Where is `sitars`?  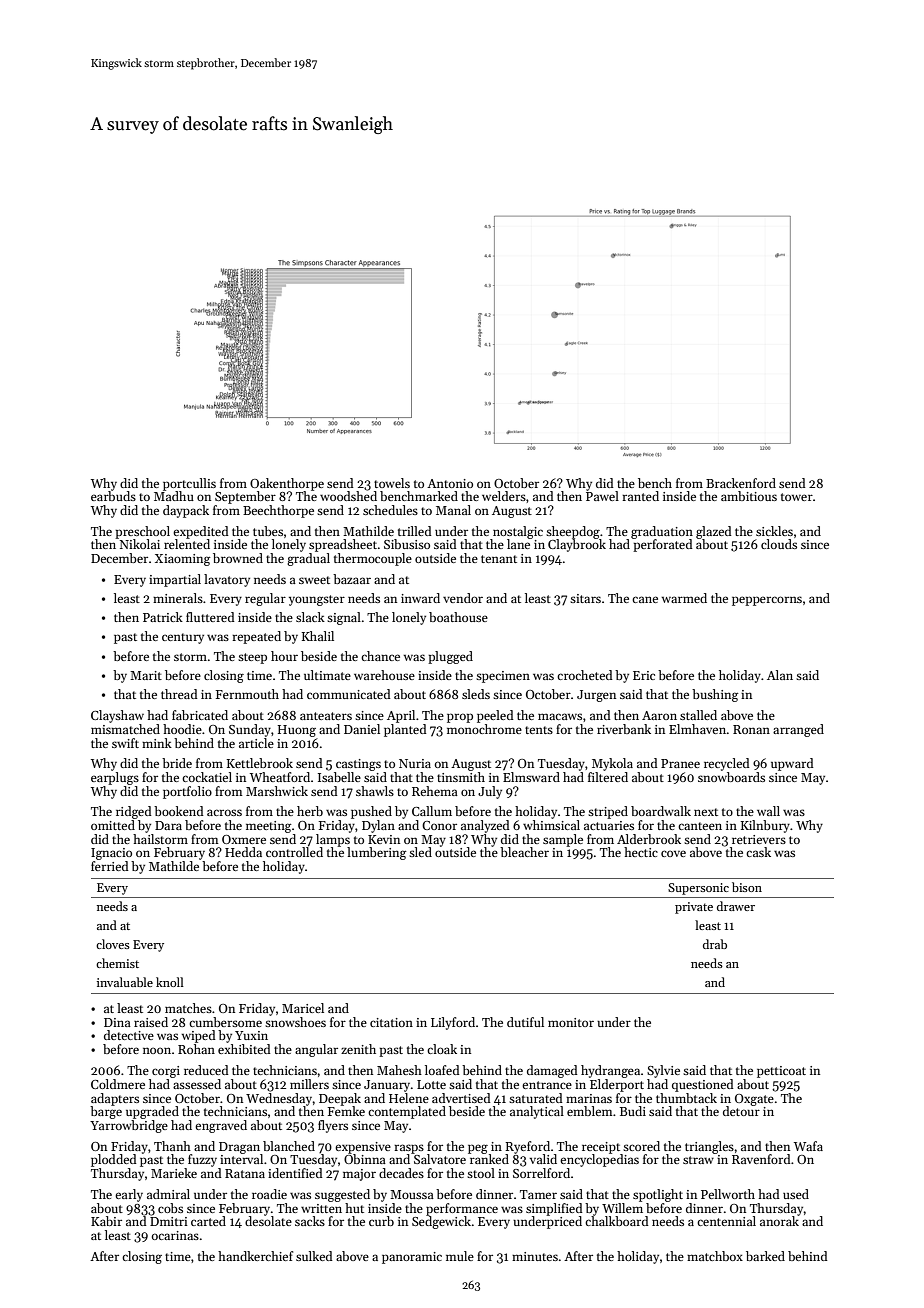
sitars is located at coordinates (585, 598).
